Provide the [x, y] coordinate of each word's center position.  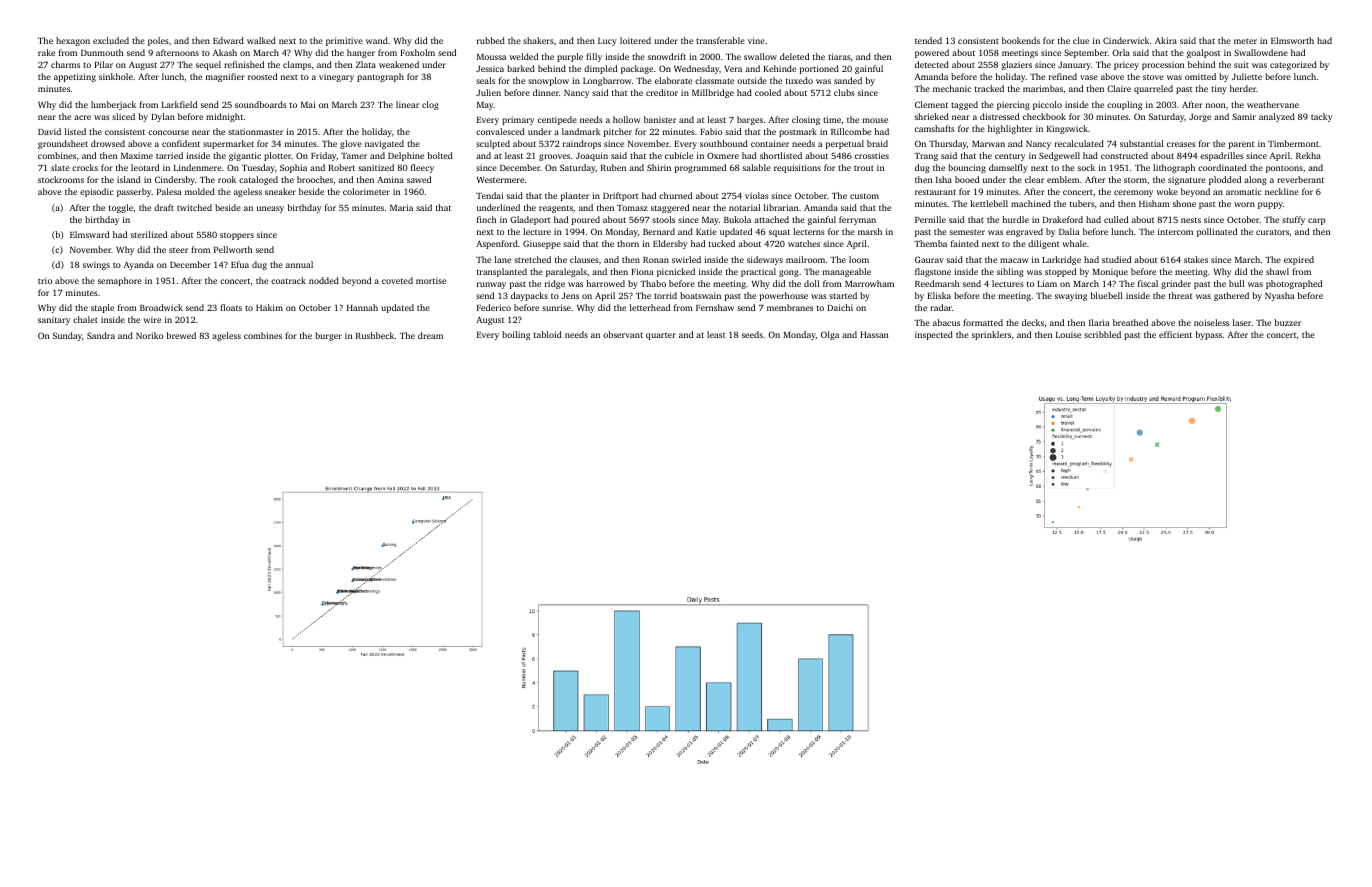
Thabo [653, 283]
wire [152, 320]
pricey [1126, 66]
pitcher [618, 132]
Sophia [293, 168]
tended [928, 40]
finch [486, 219]
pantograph [380, 77]
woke [1167, 191]
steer [178, 250]
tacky [1321, 117]
